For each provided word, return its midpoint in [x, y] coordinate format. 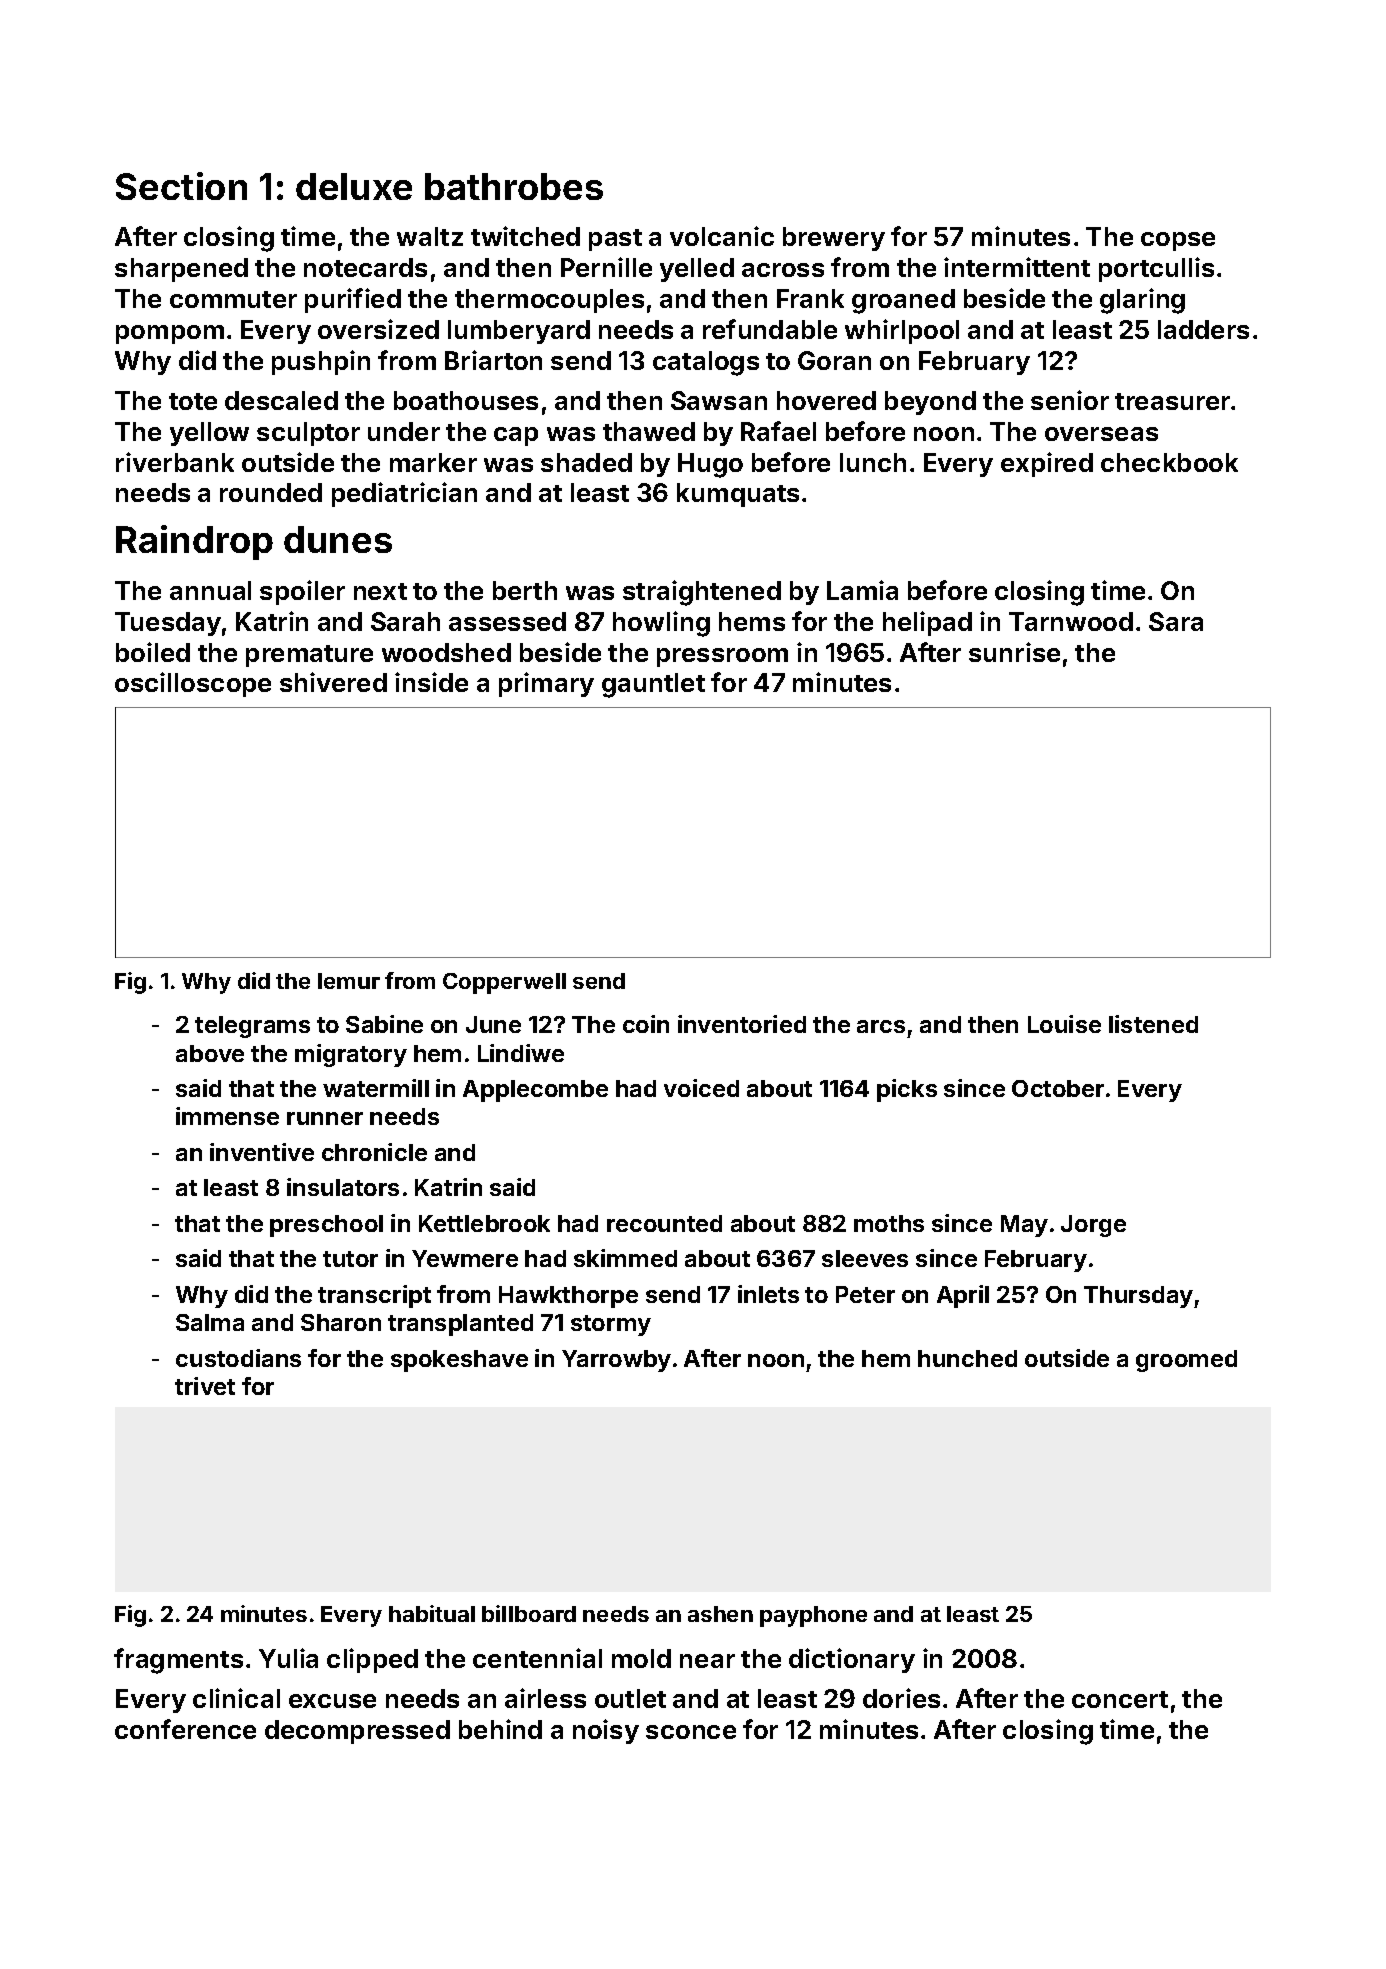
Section [181, 186]
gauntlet [653, 685]
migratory [351, 1055]
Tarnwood [1071, 621]
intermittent [1017, 267]
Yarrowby [616, 1361]
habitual [432, 1613]
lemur [349, 981]
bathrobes [514, 186]
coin [646, 1024]
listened [1153, 1024]
